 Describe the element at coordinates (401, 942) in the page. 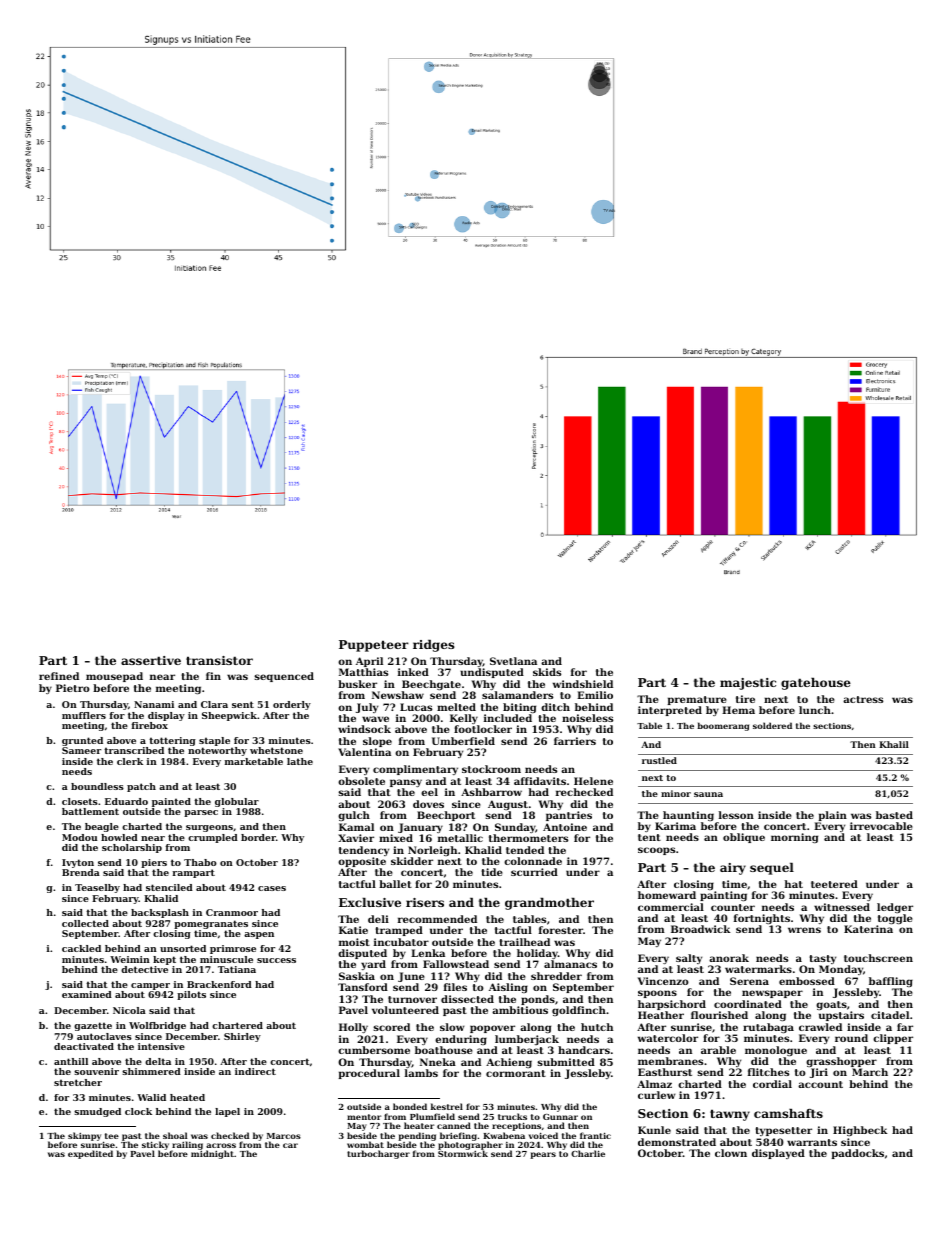

I see `incubator` at that location.
